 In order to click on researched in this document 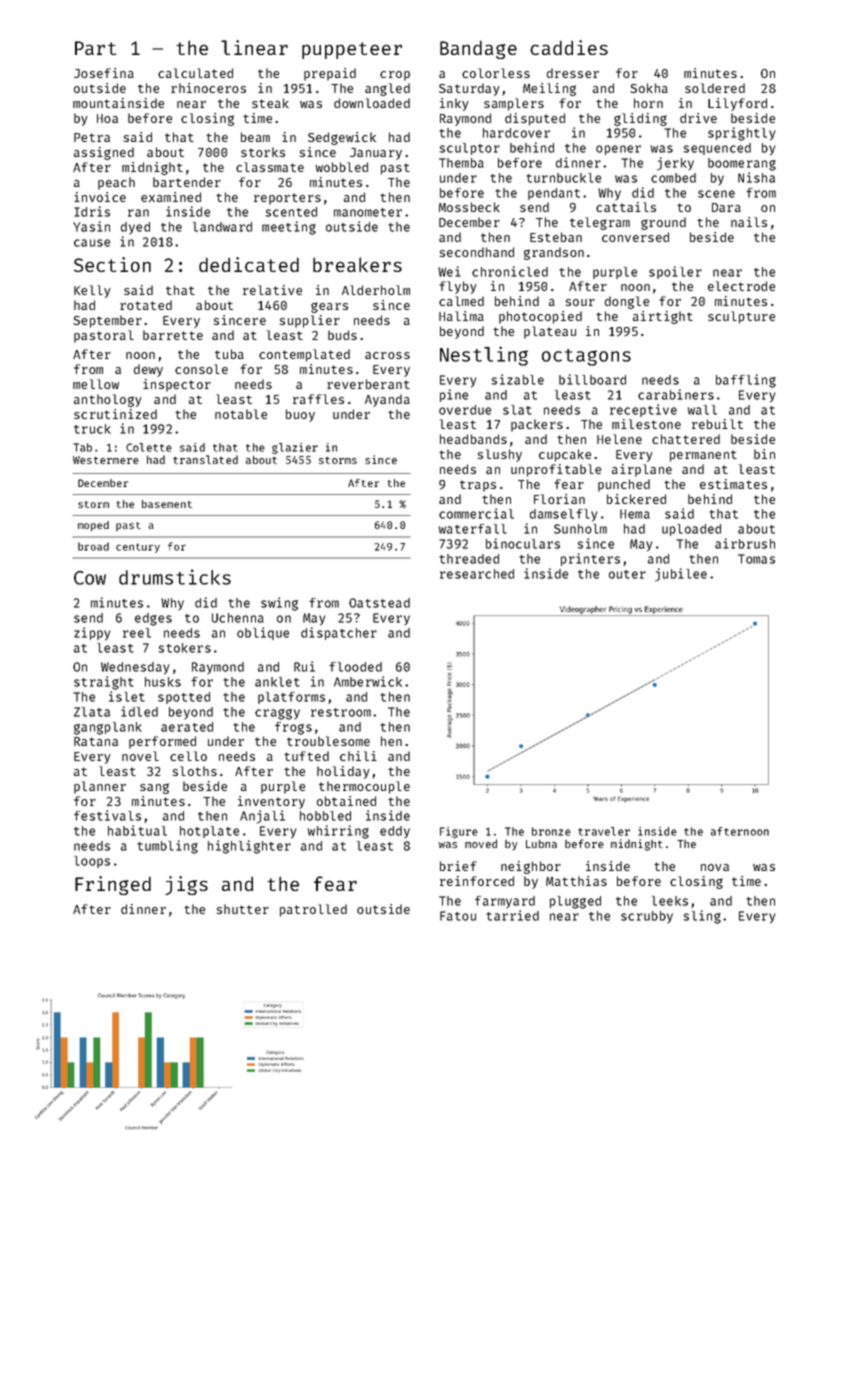, I will do `click(477, 574)`.
